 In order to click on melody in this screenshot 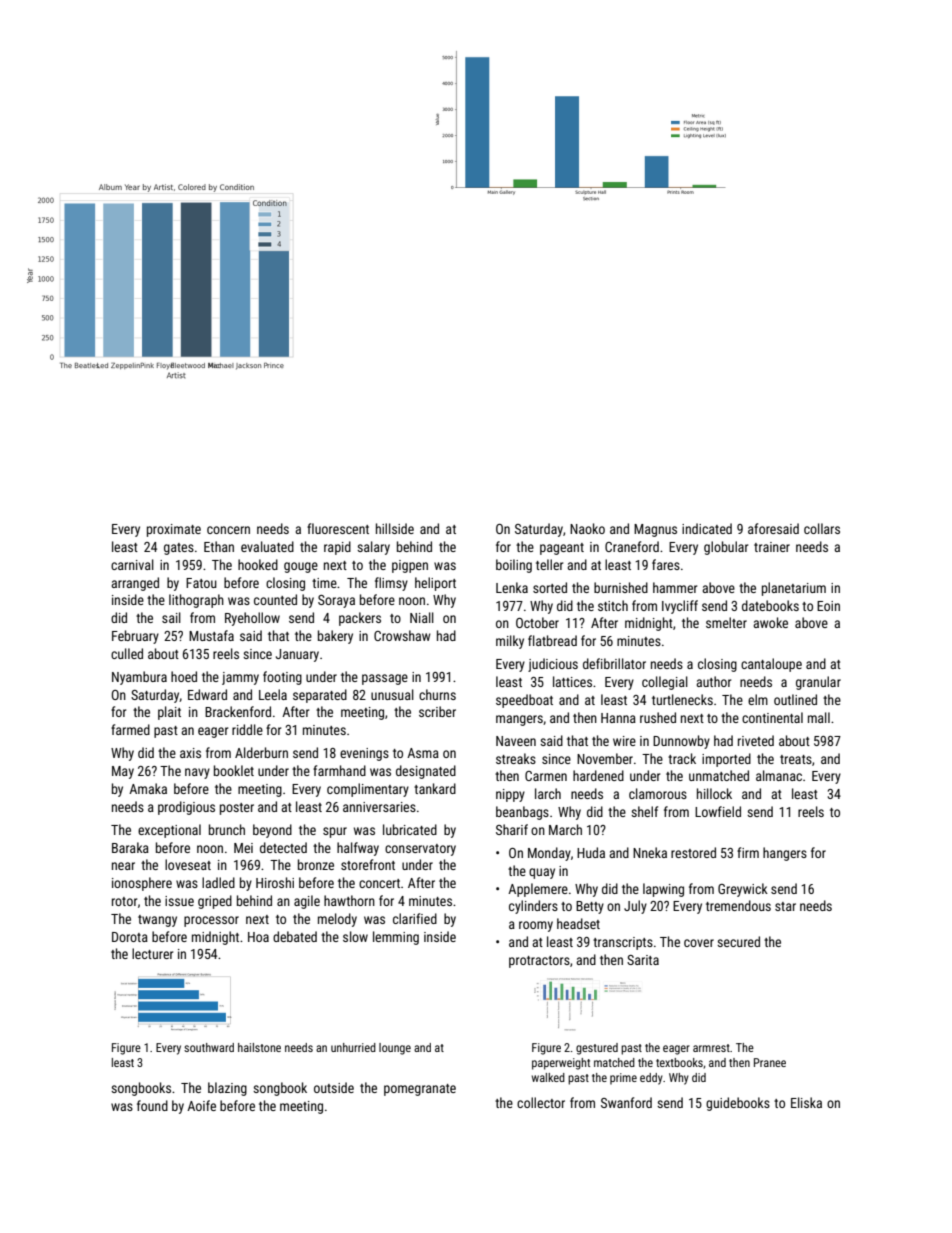, I will do `click(337, 920)`.
